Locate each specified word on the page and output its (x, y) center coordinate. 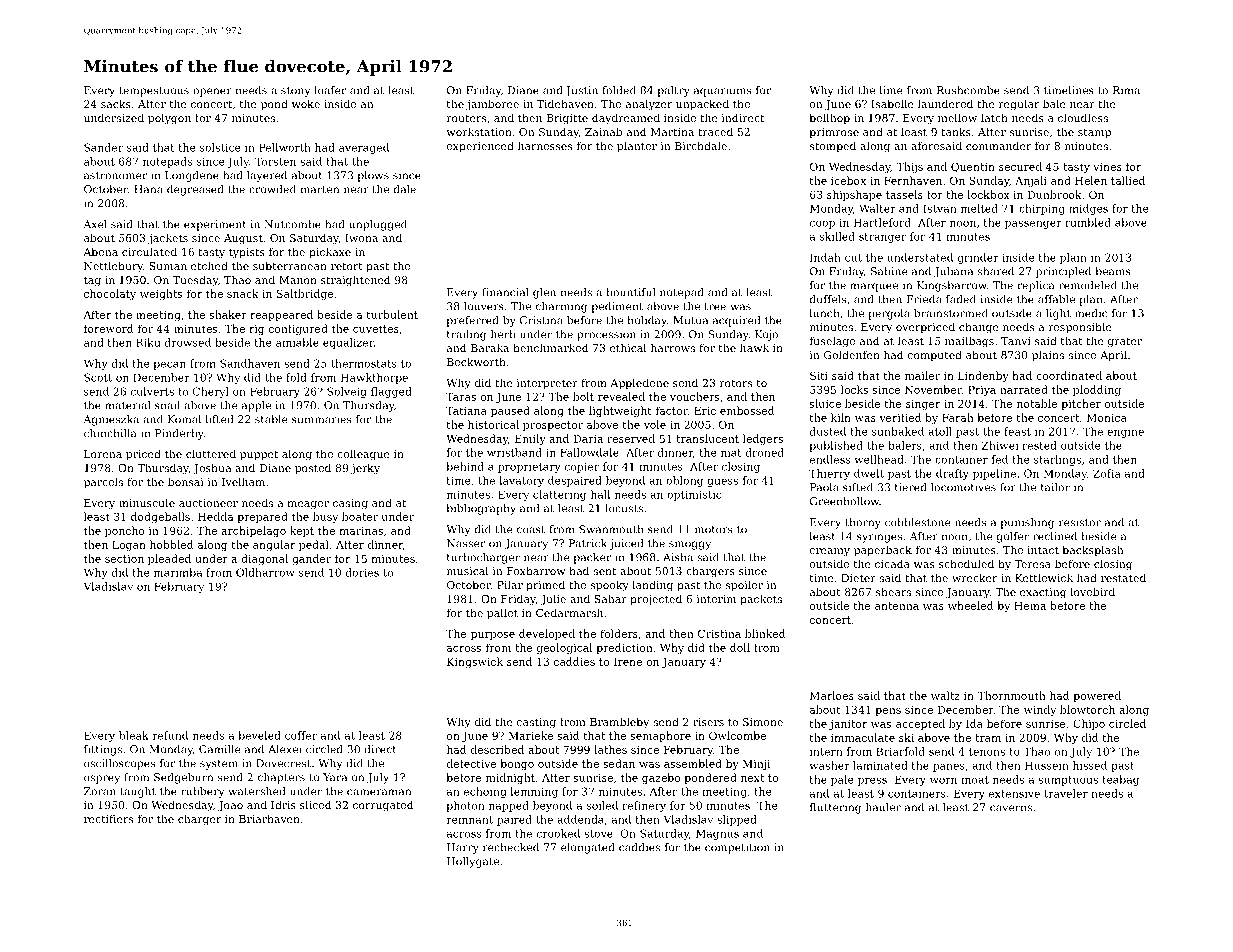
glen (544, 293)
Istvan (939, 208)
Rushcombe (968, 90)
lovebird (1092, 591)
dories (362, 572)
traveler (1066, 793)
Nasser (466, 543)
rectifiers (108, 819)
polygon (169, 119)
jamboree (492, 105)
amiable (297, 342)
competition (737, 848)
